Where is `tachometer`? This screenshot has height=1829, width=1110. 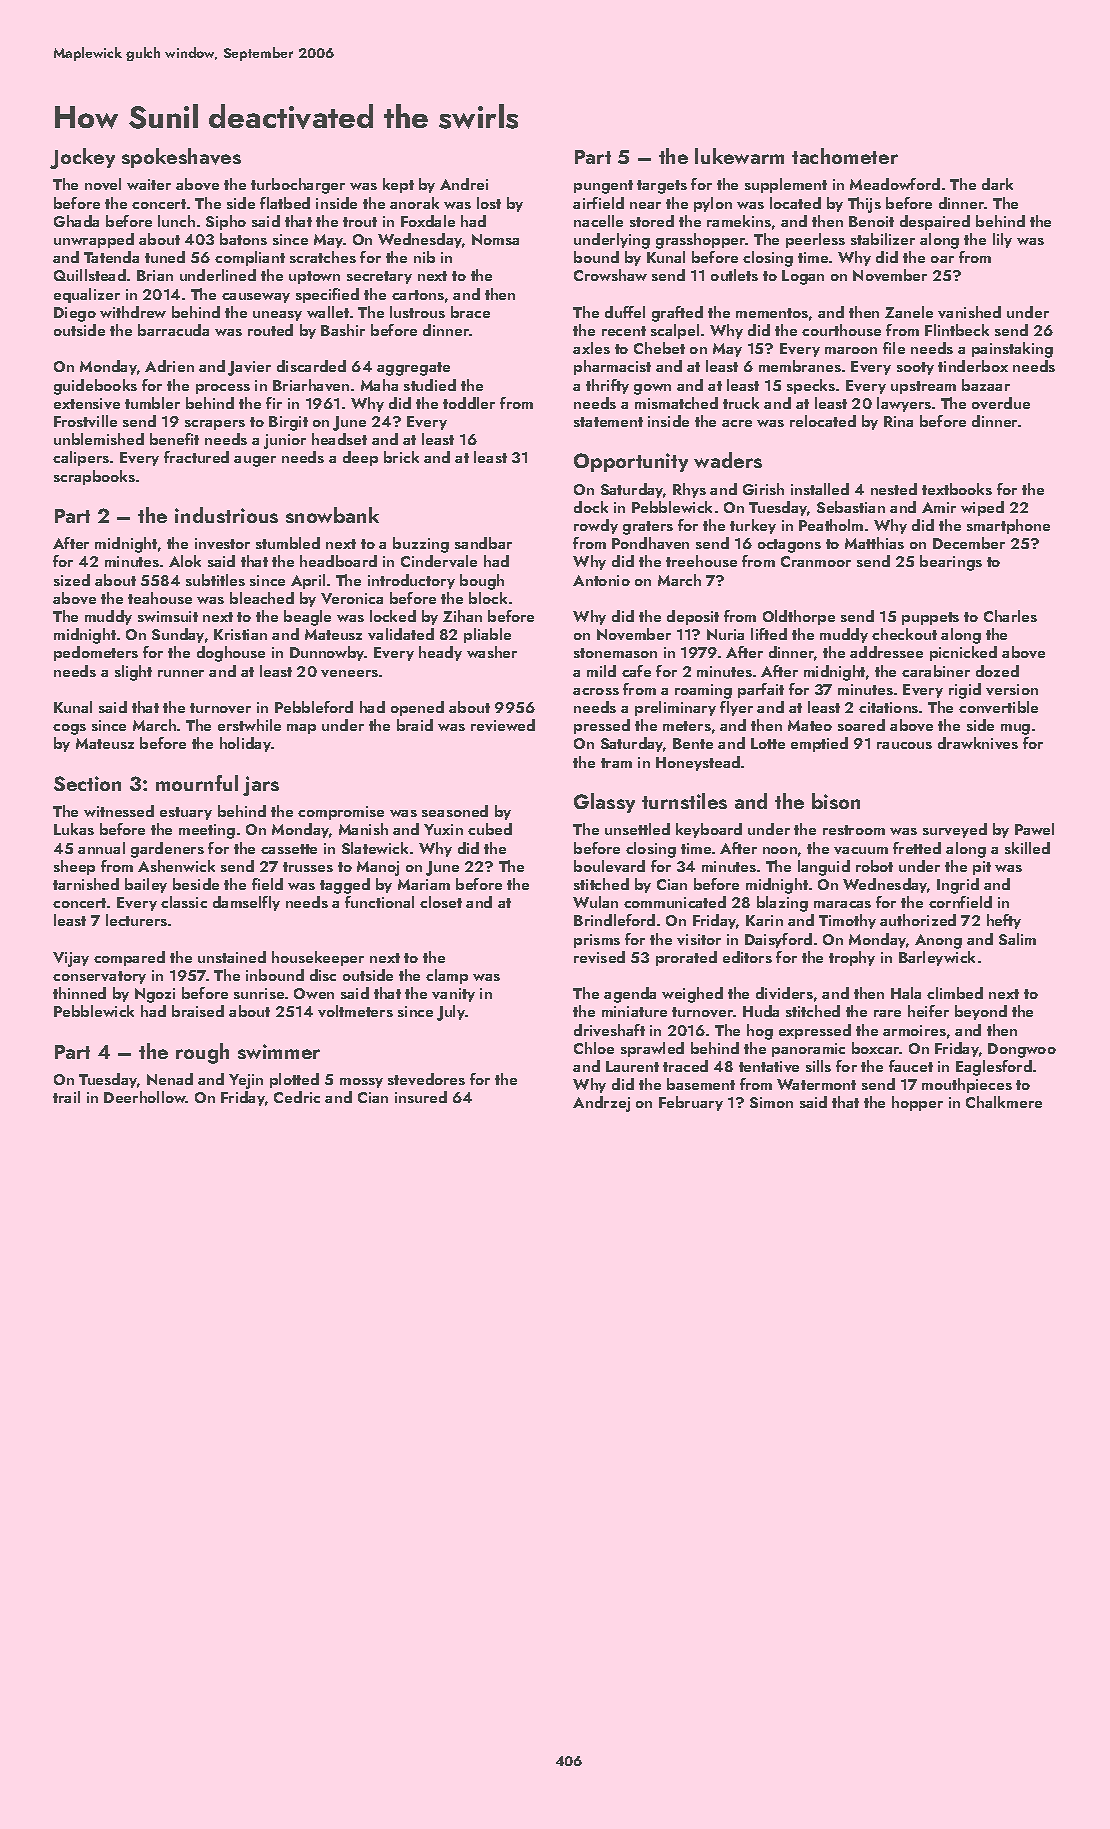 tachometer is located at coordinates (845, 156).
